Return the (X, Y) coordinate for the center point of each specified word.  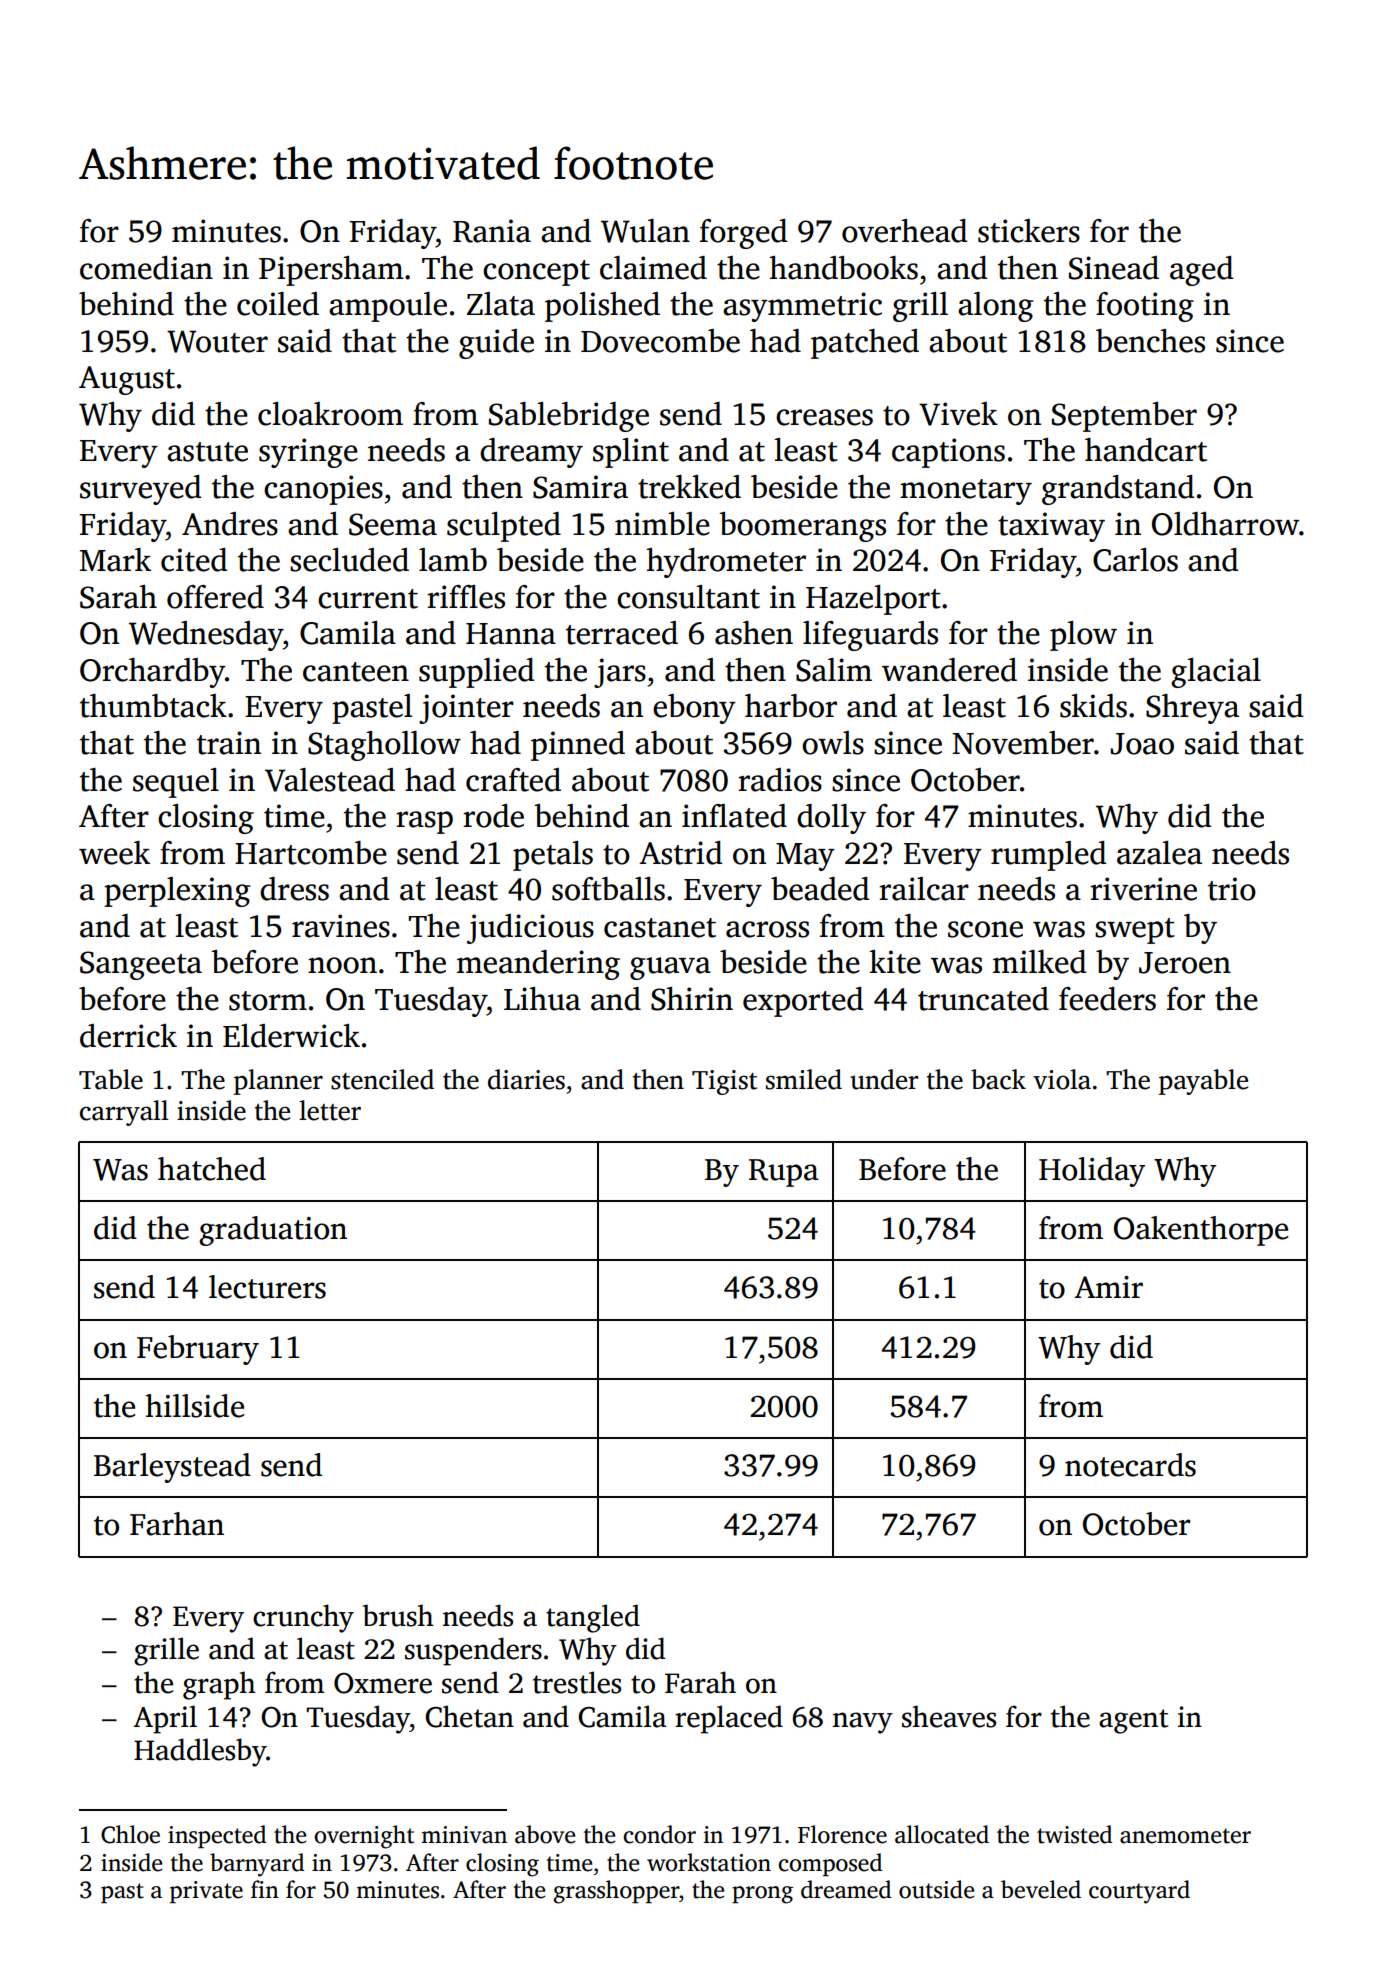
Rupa (784, 1173)
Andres (230, 524)
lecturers (267, 1287)
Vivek (958, 414)
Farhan (177, 1524)
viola (1062, 1079)
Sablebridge (569, 417)
